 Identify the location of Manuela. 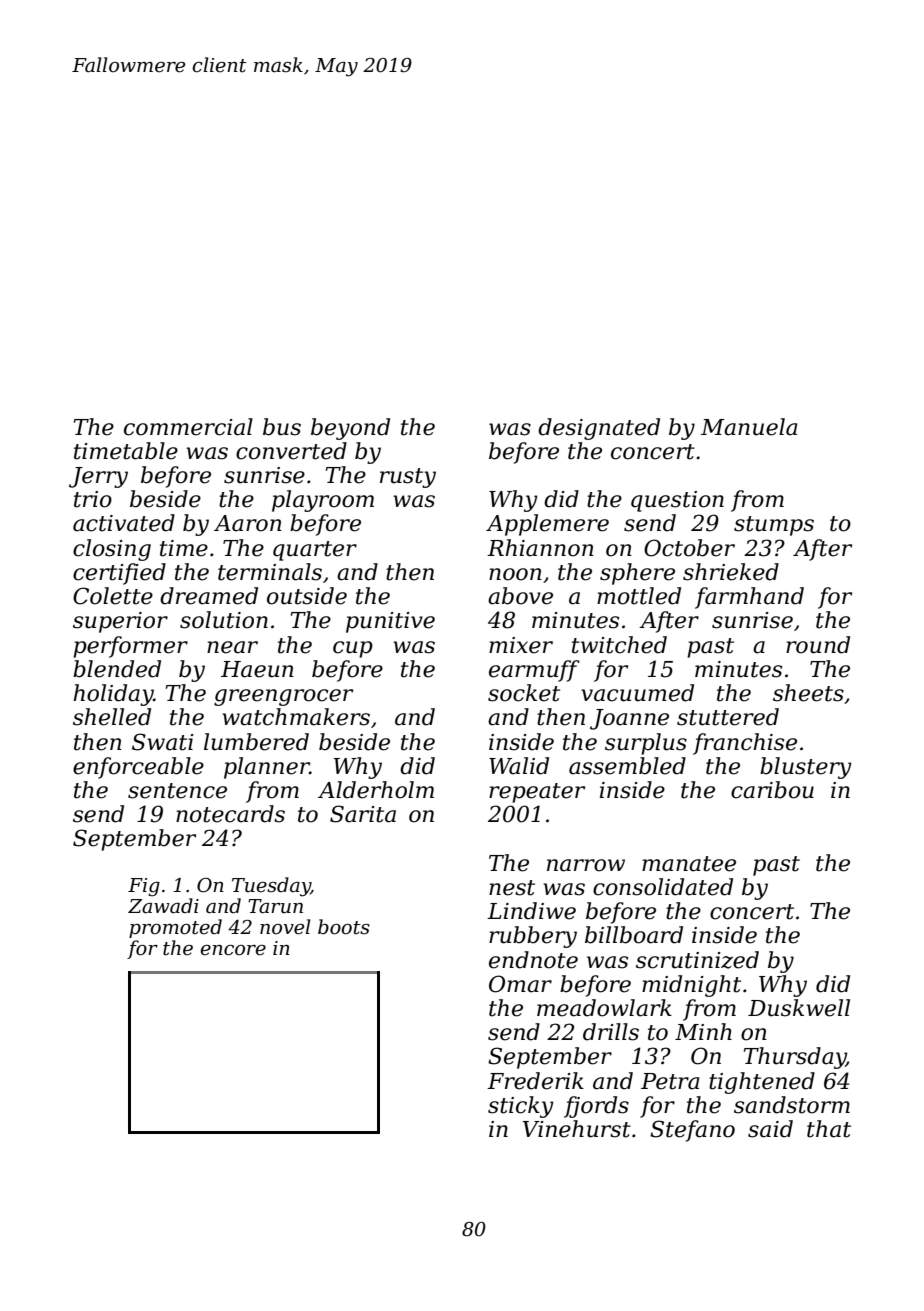
(749, 427).
